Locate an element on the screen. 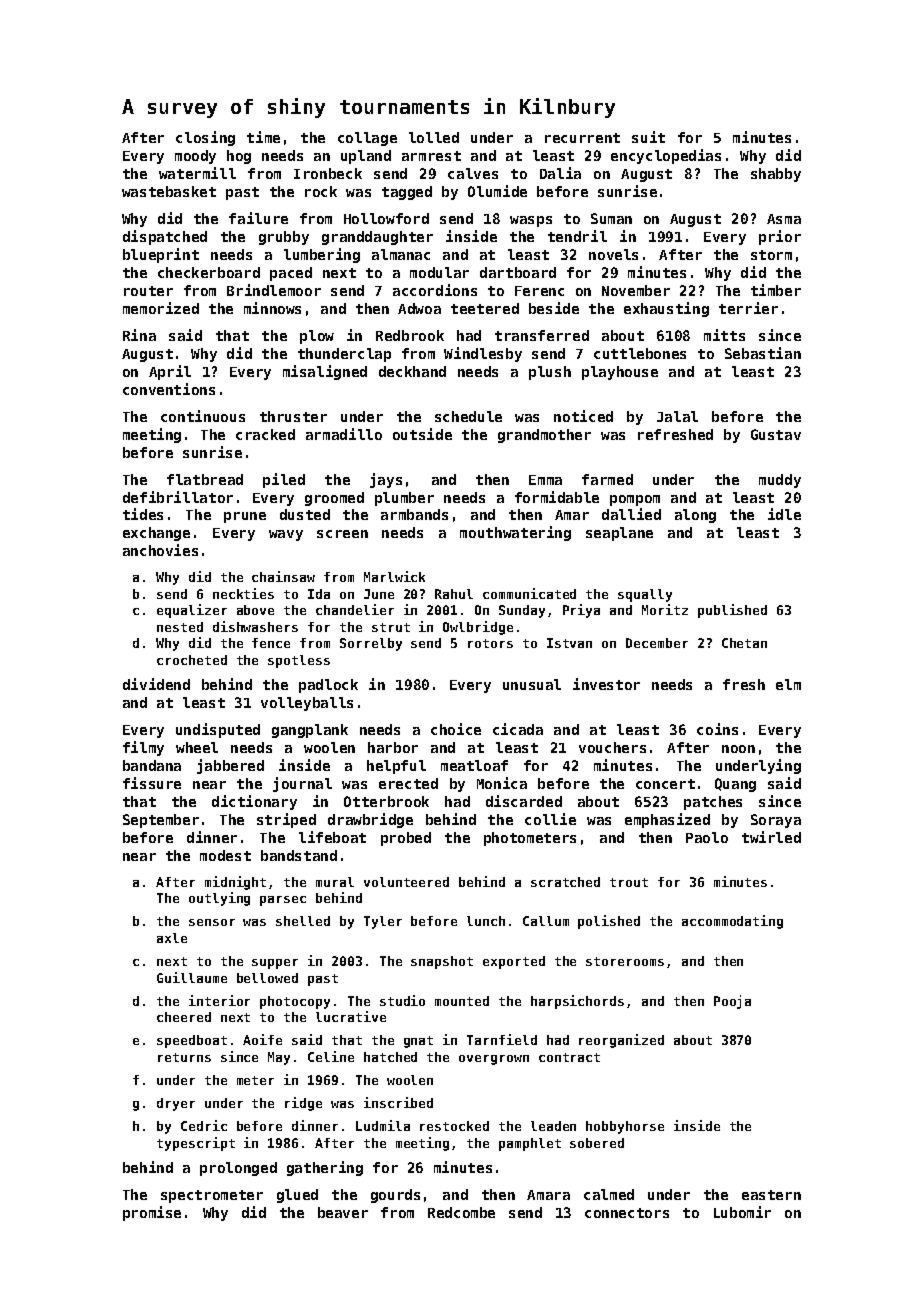 This screenshot has width=924, height=1308. formidable is located at coordinates (557, 497).
